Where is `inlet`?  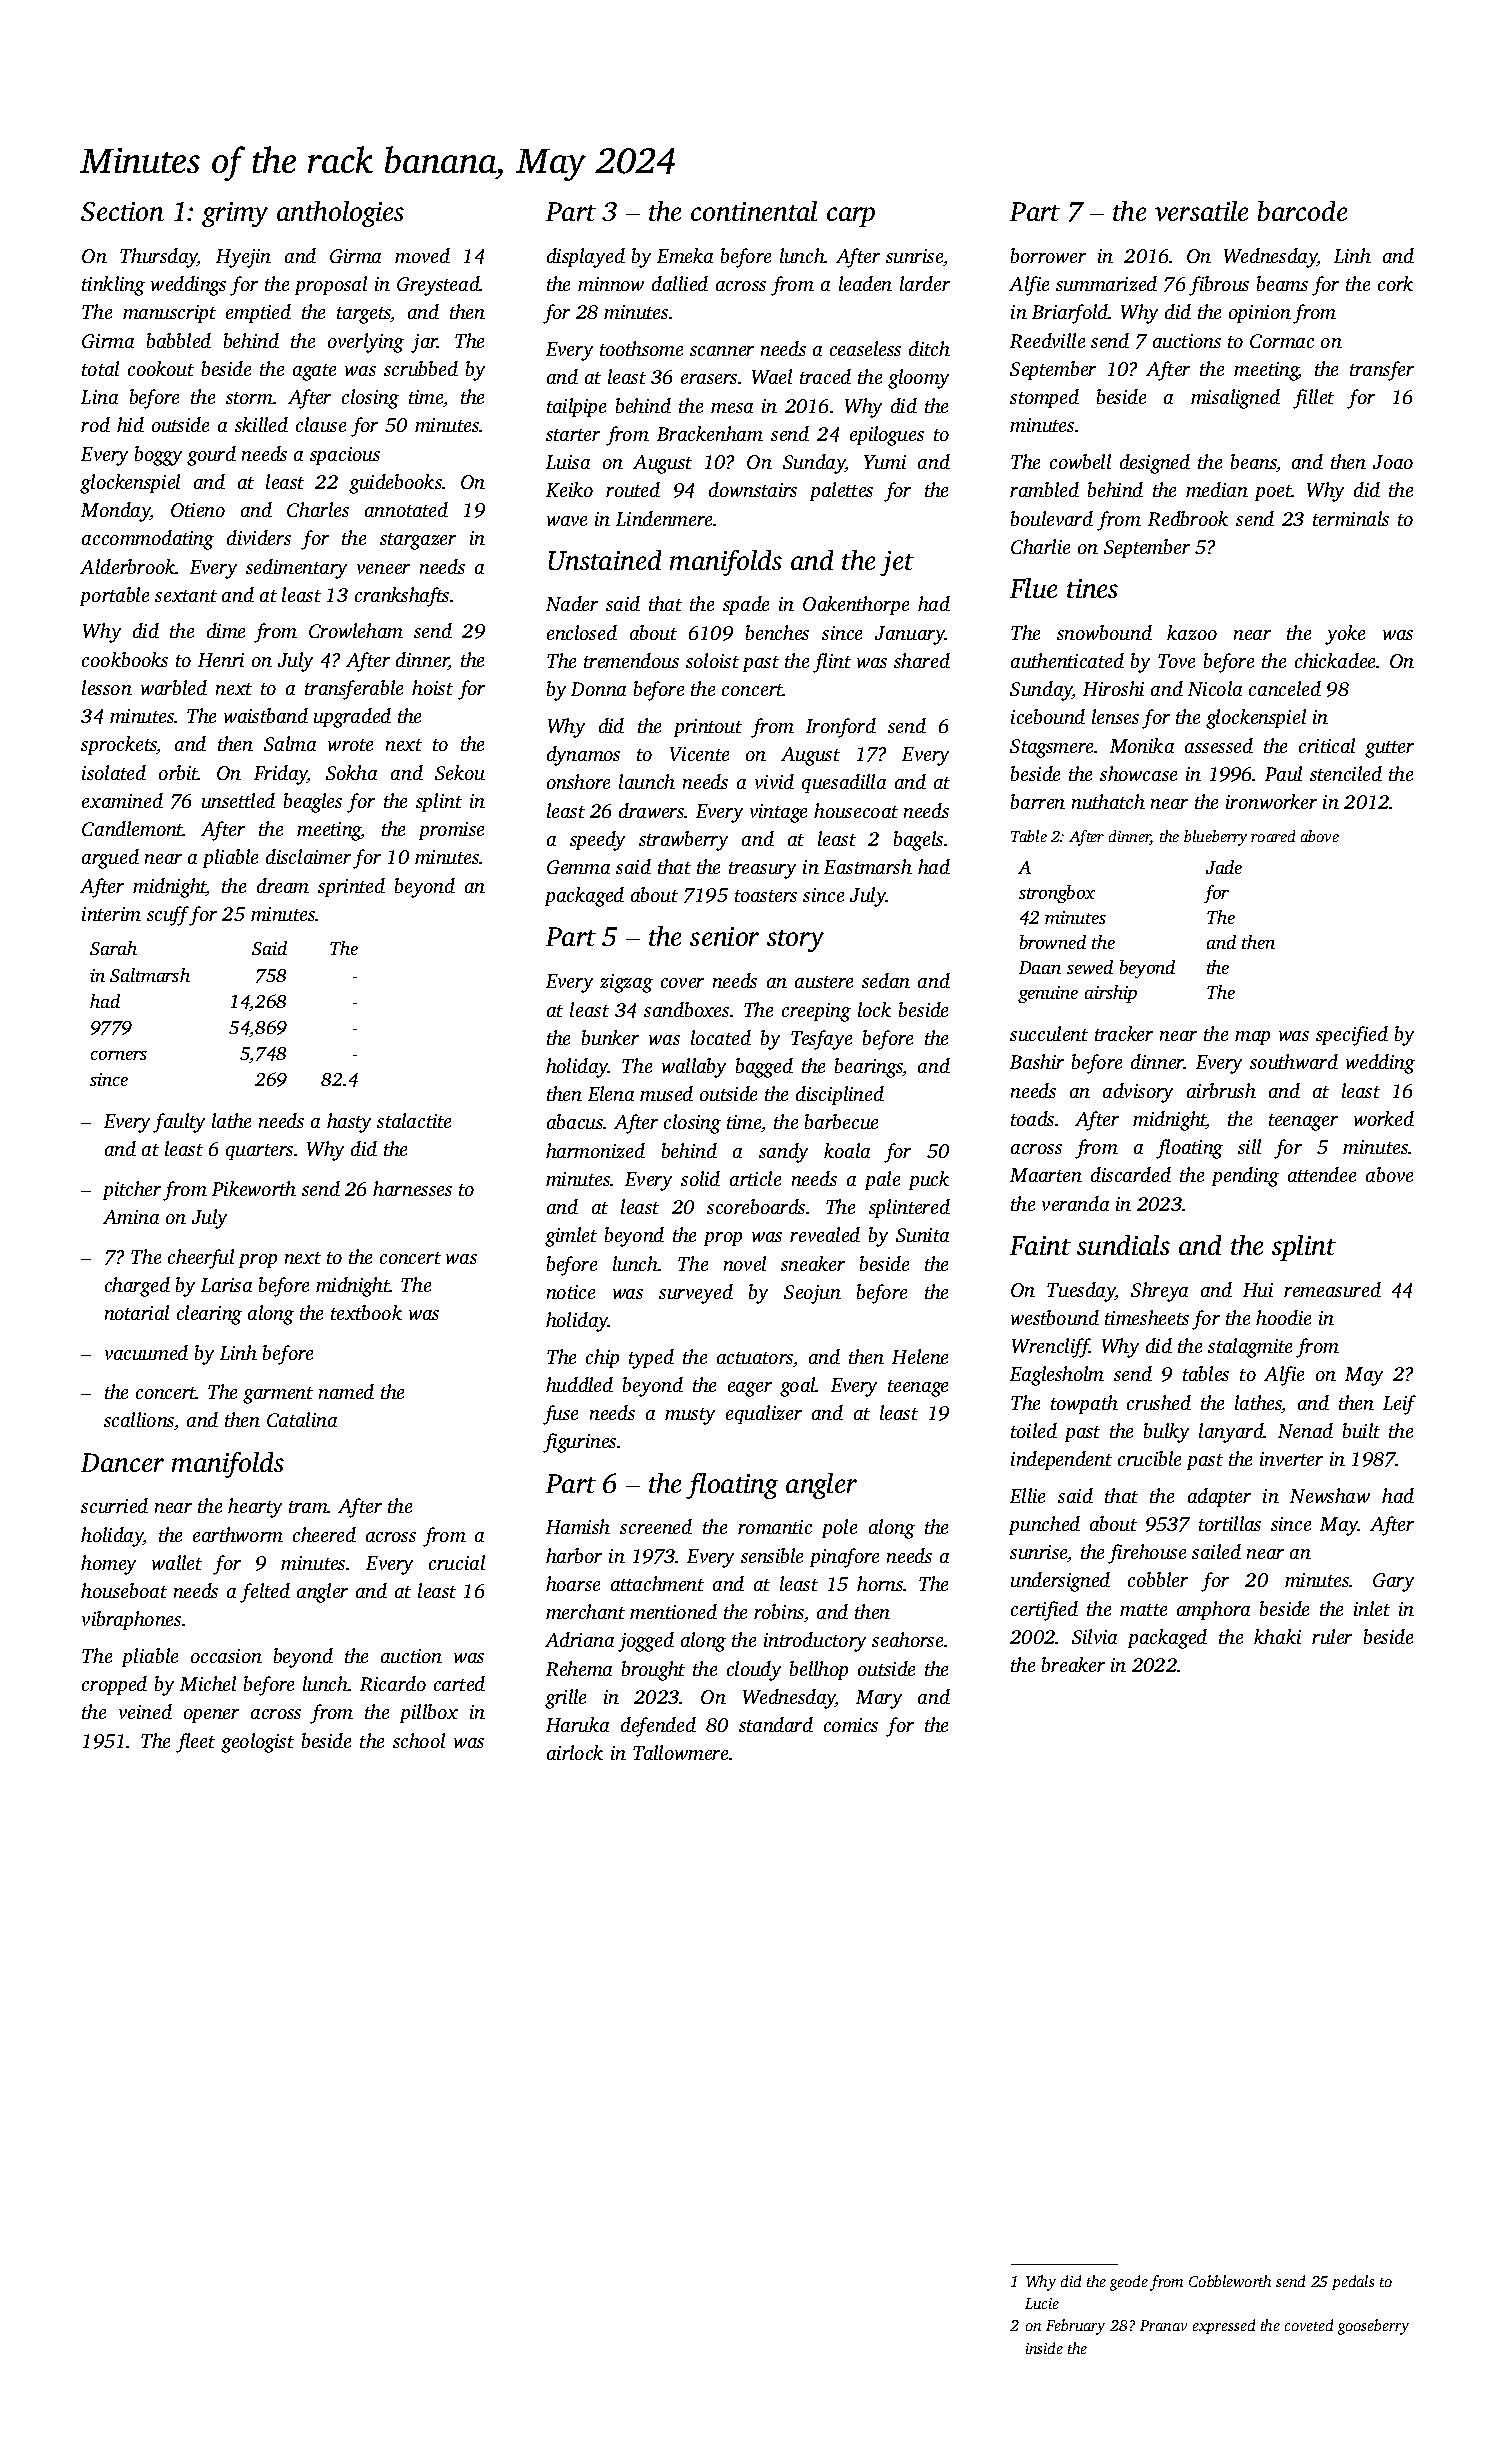
inlet is located at coordinates (1372, 1608).
